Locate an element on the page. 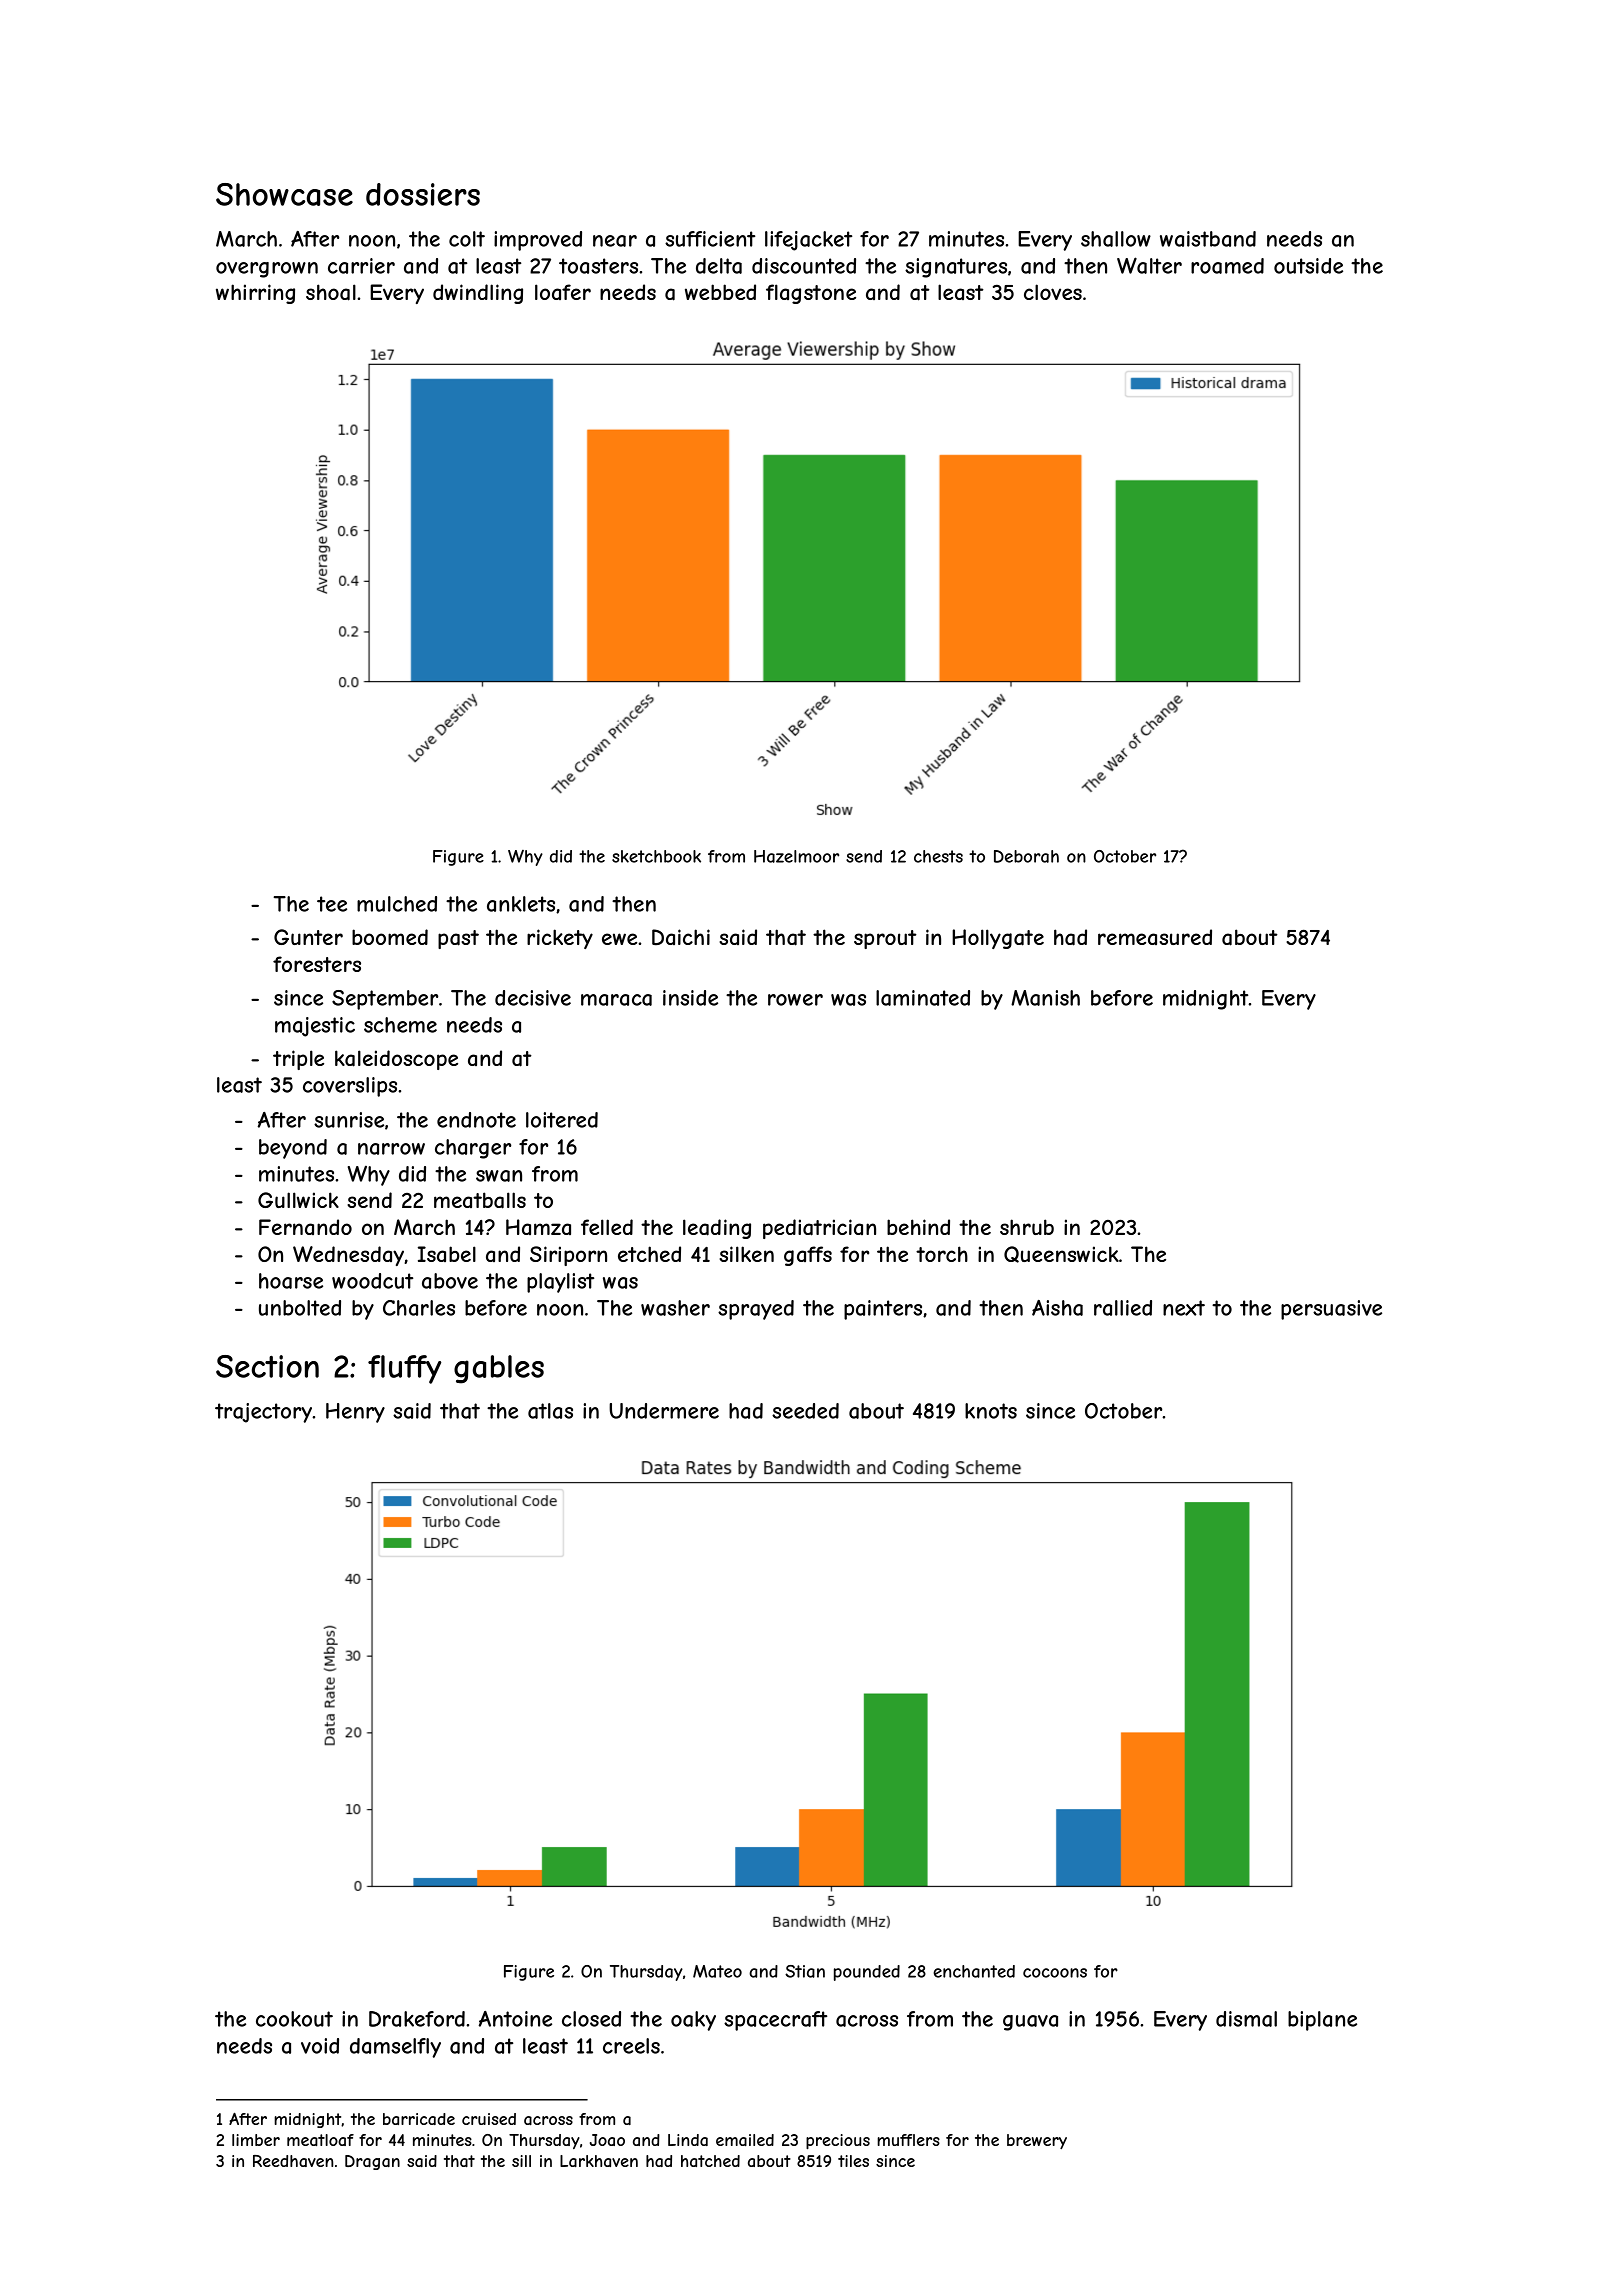 The width and height of the image is (1620, 2292). loitered is located at coordinates (562, 1120).
